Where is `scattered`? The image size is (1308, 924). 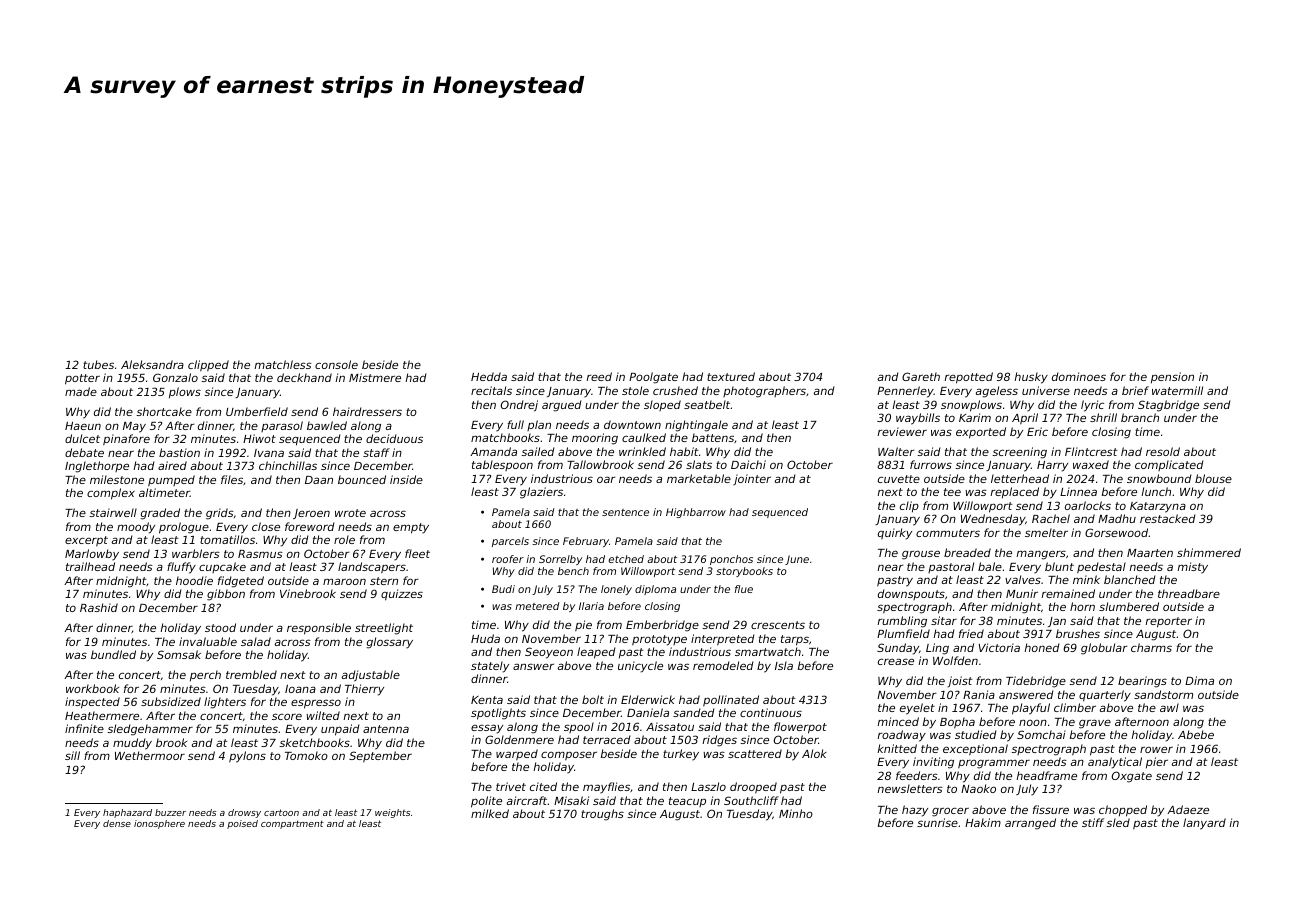
scattered is located at coordinates (755, 753).
